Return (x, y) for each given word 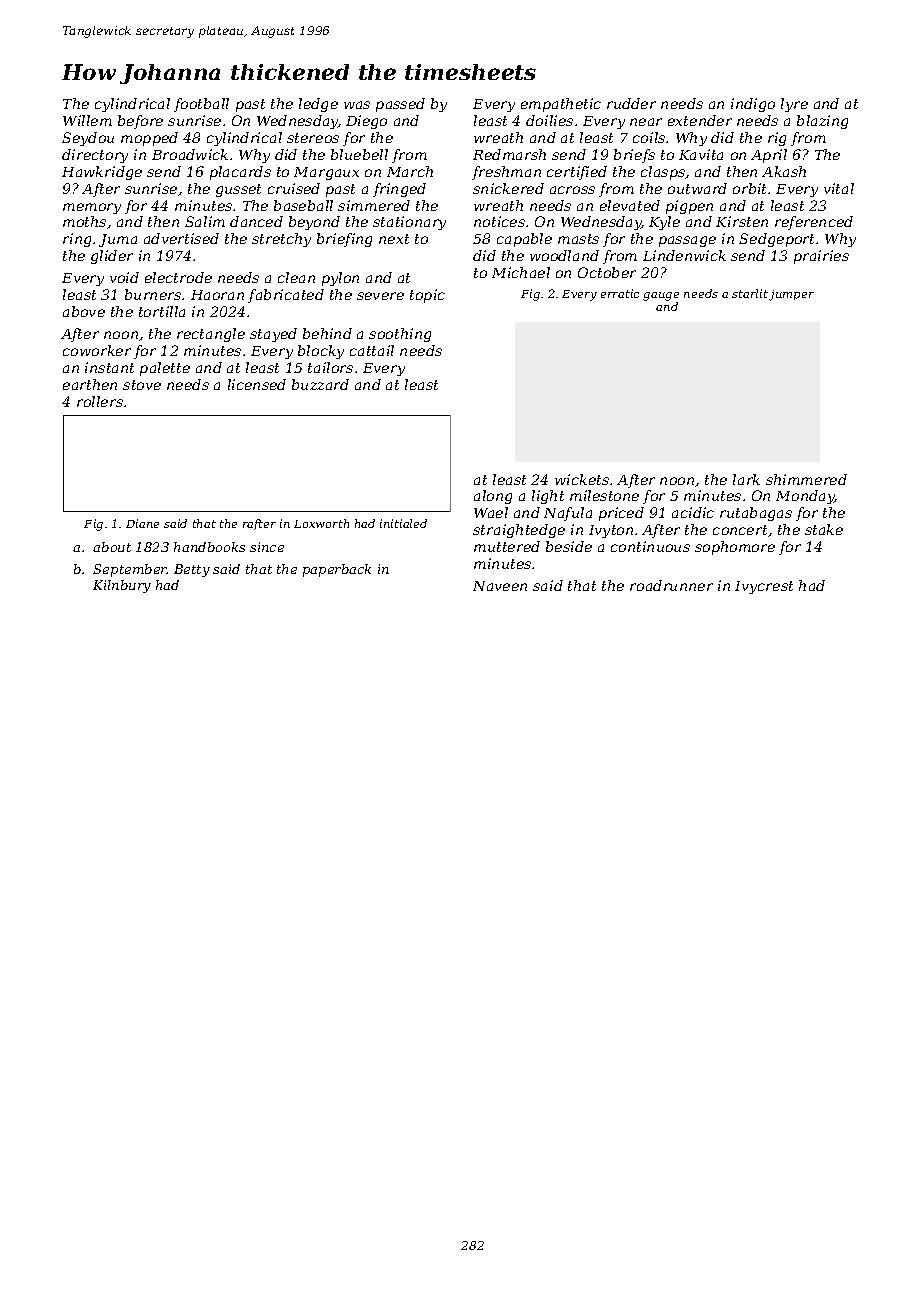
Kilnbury (122, 586)
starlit (750, 293)
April (769, 156)
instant (109, 367)
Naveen (500, 586)
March (410, 171)
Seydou (88, 139)
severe (380, 296)
